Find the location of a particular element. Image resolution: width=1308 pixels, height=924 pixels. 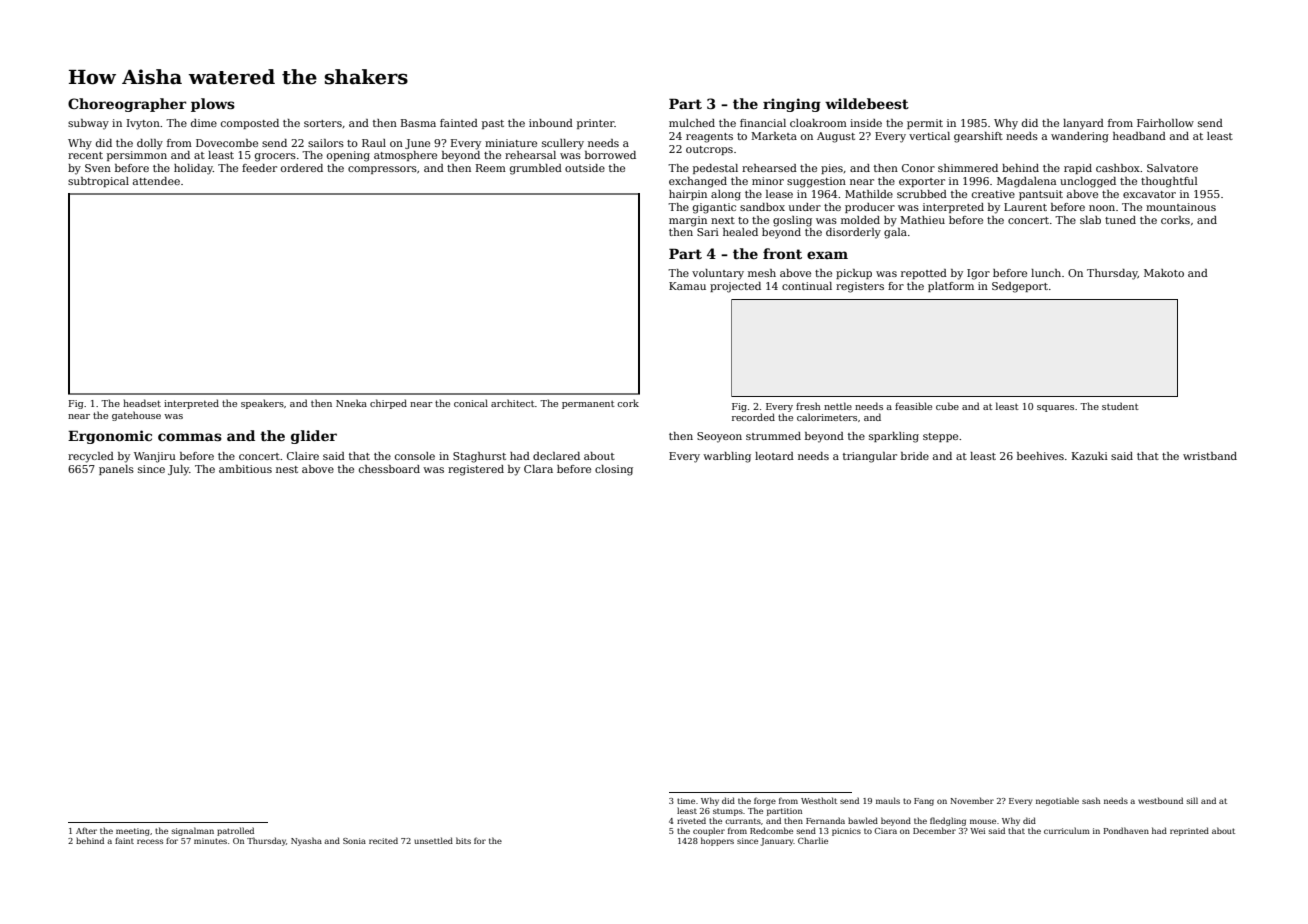

triangular is located at coordinates (870, 457).
